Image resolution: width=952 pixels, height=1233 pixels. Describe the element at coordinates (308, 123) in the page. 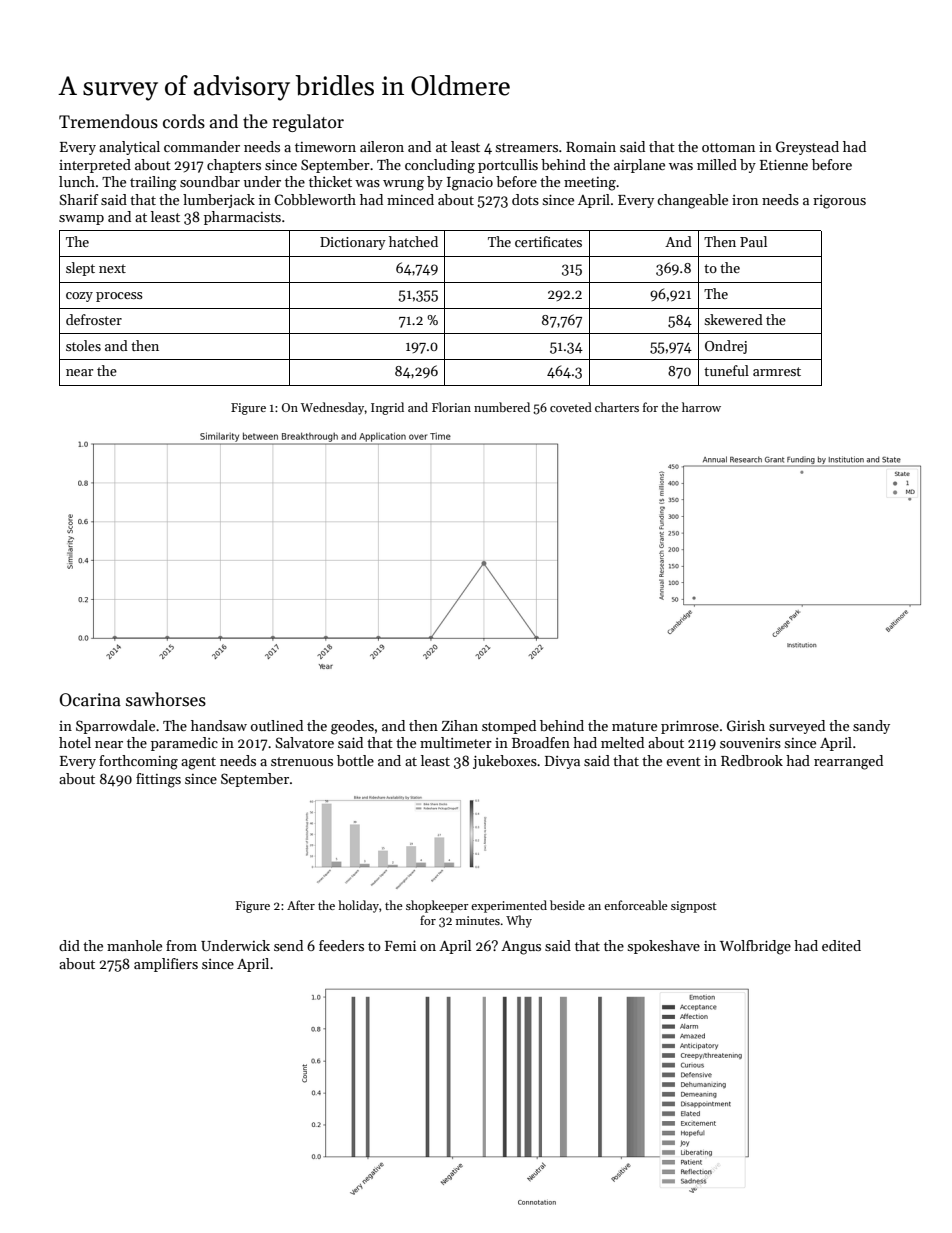

I see `regulator` at that location.
